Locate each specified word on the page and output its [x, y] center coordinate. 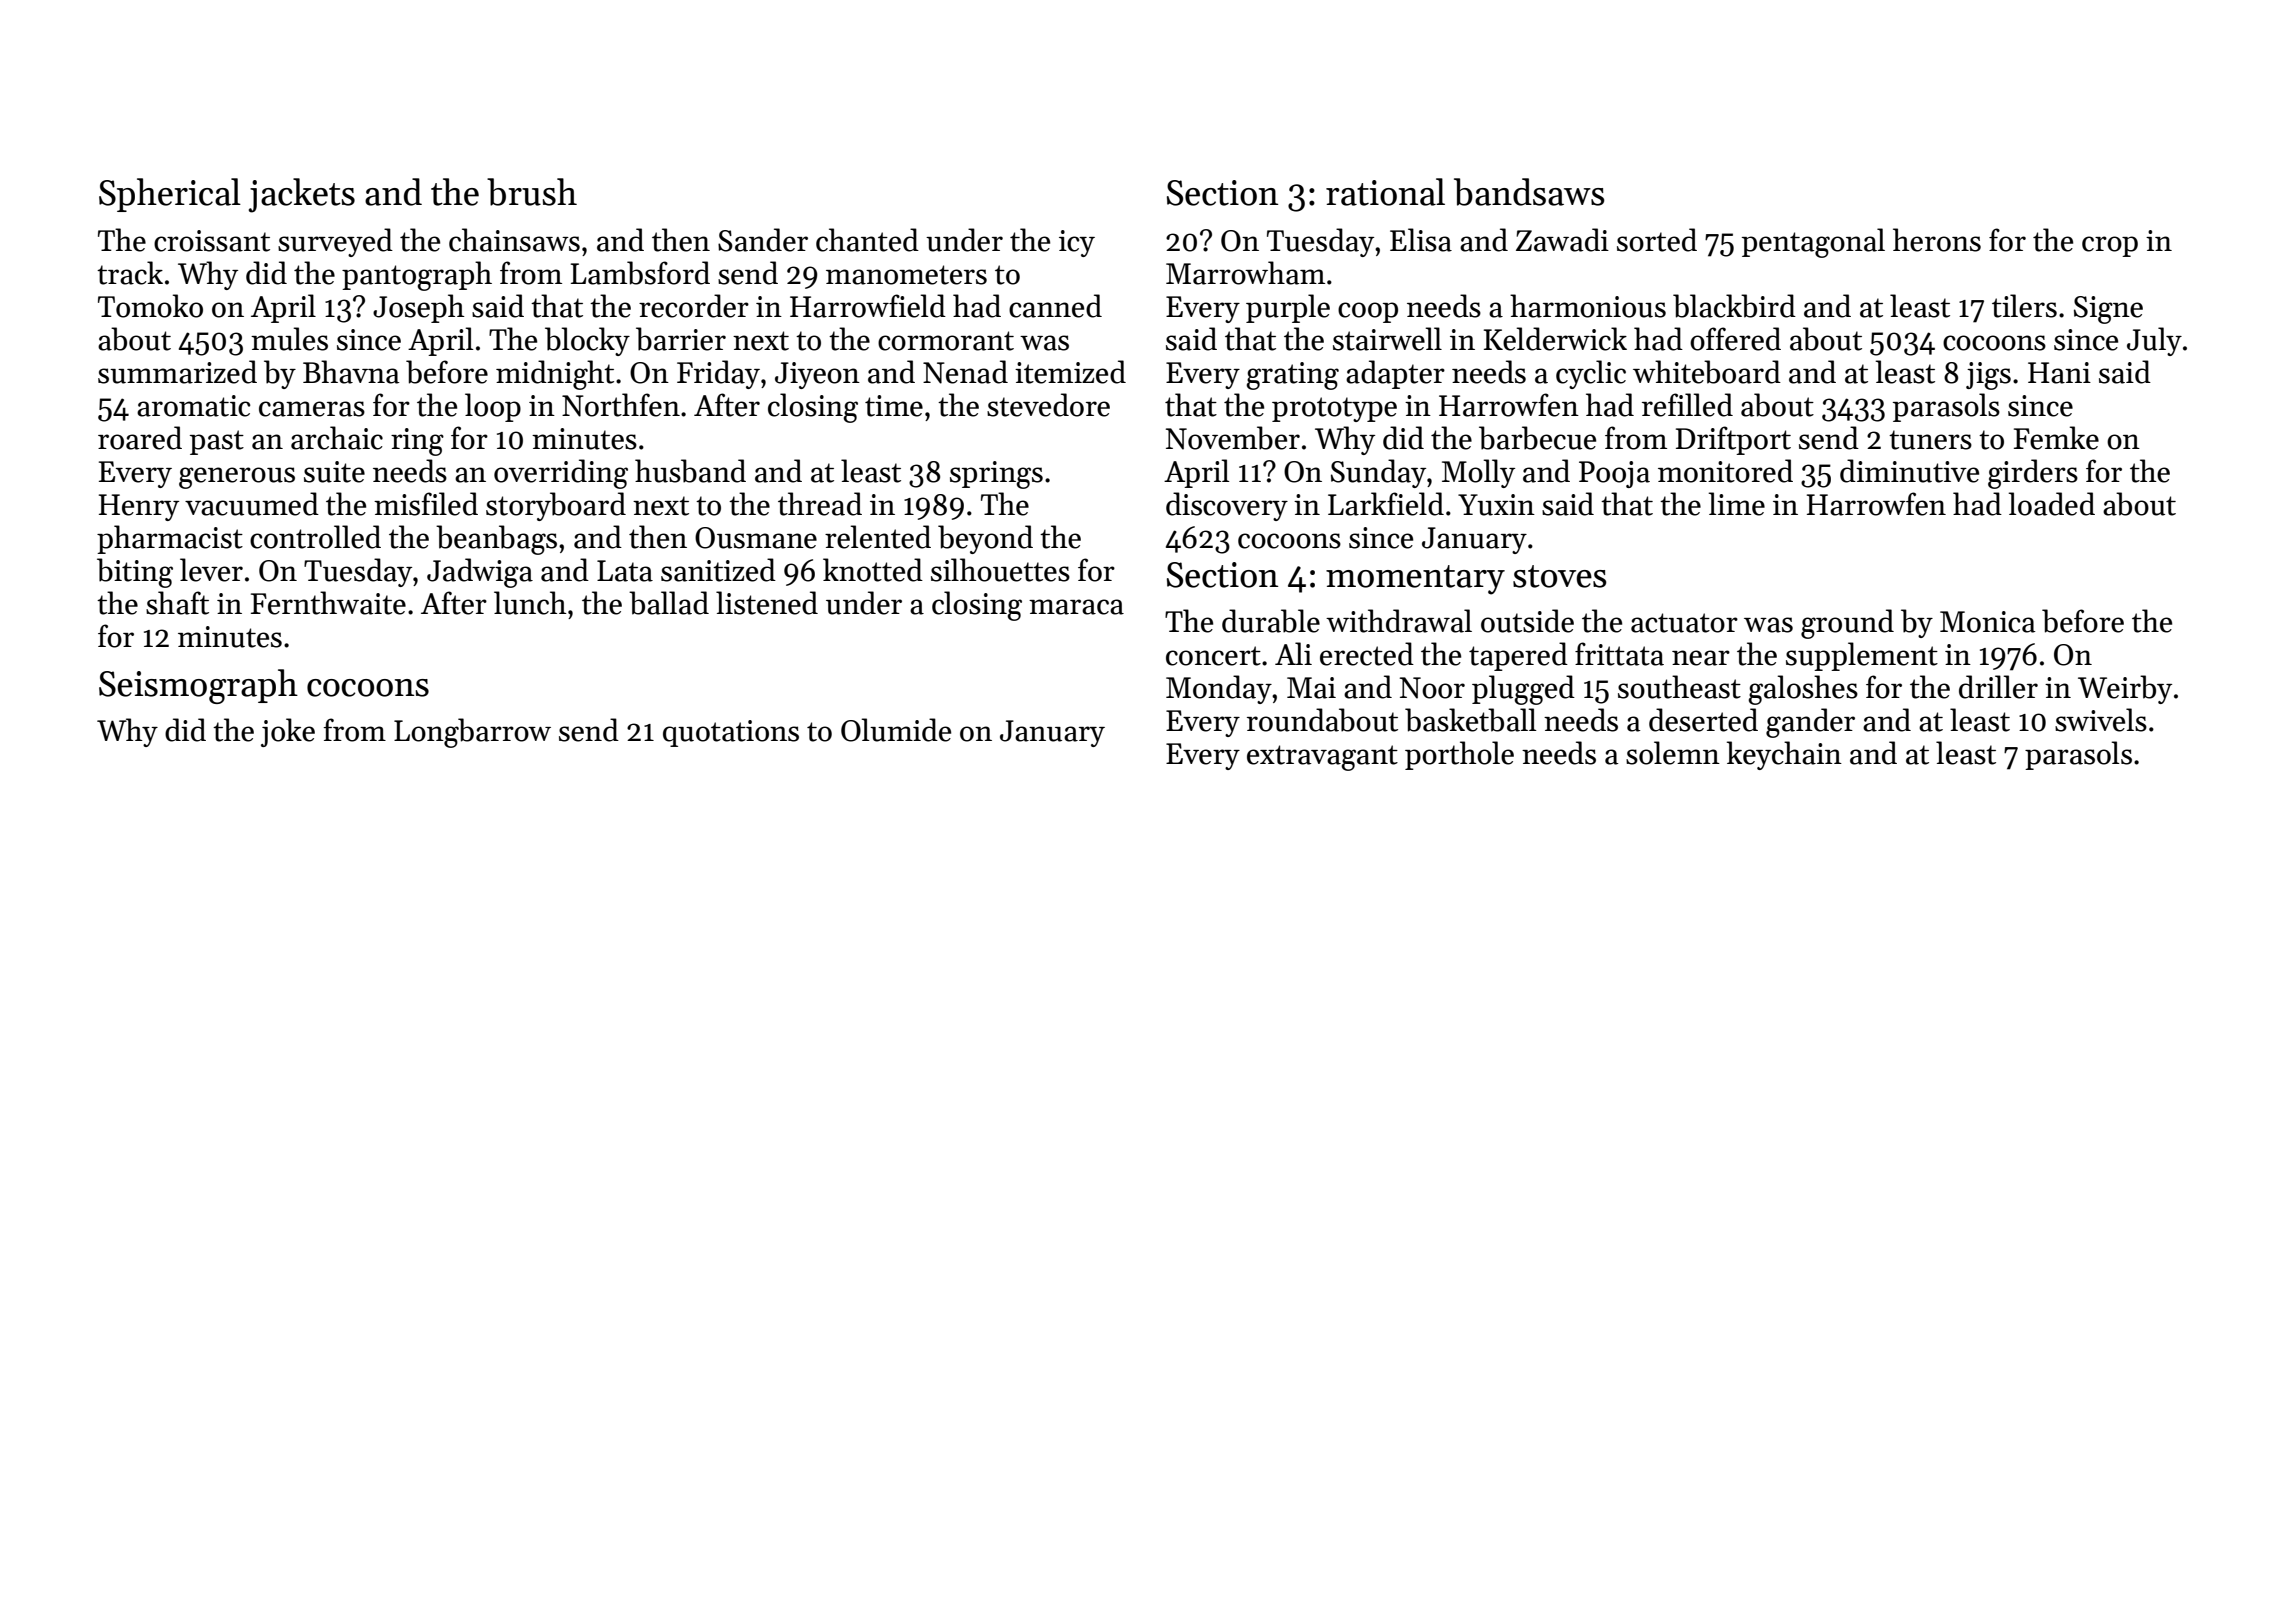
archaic [337, 438]
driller [1998, 687]
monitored [1725, 471]
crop [2110, 246]
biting [135, 573]
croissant [212, 241]
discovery [1227, 506]
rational [1385, 192]
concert [1213, 656]
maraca [1076, 607]
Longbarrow [472, 733]
